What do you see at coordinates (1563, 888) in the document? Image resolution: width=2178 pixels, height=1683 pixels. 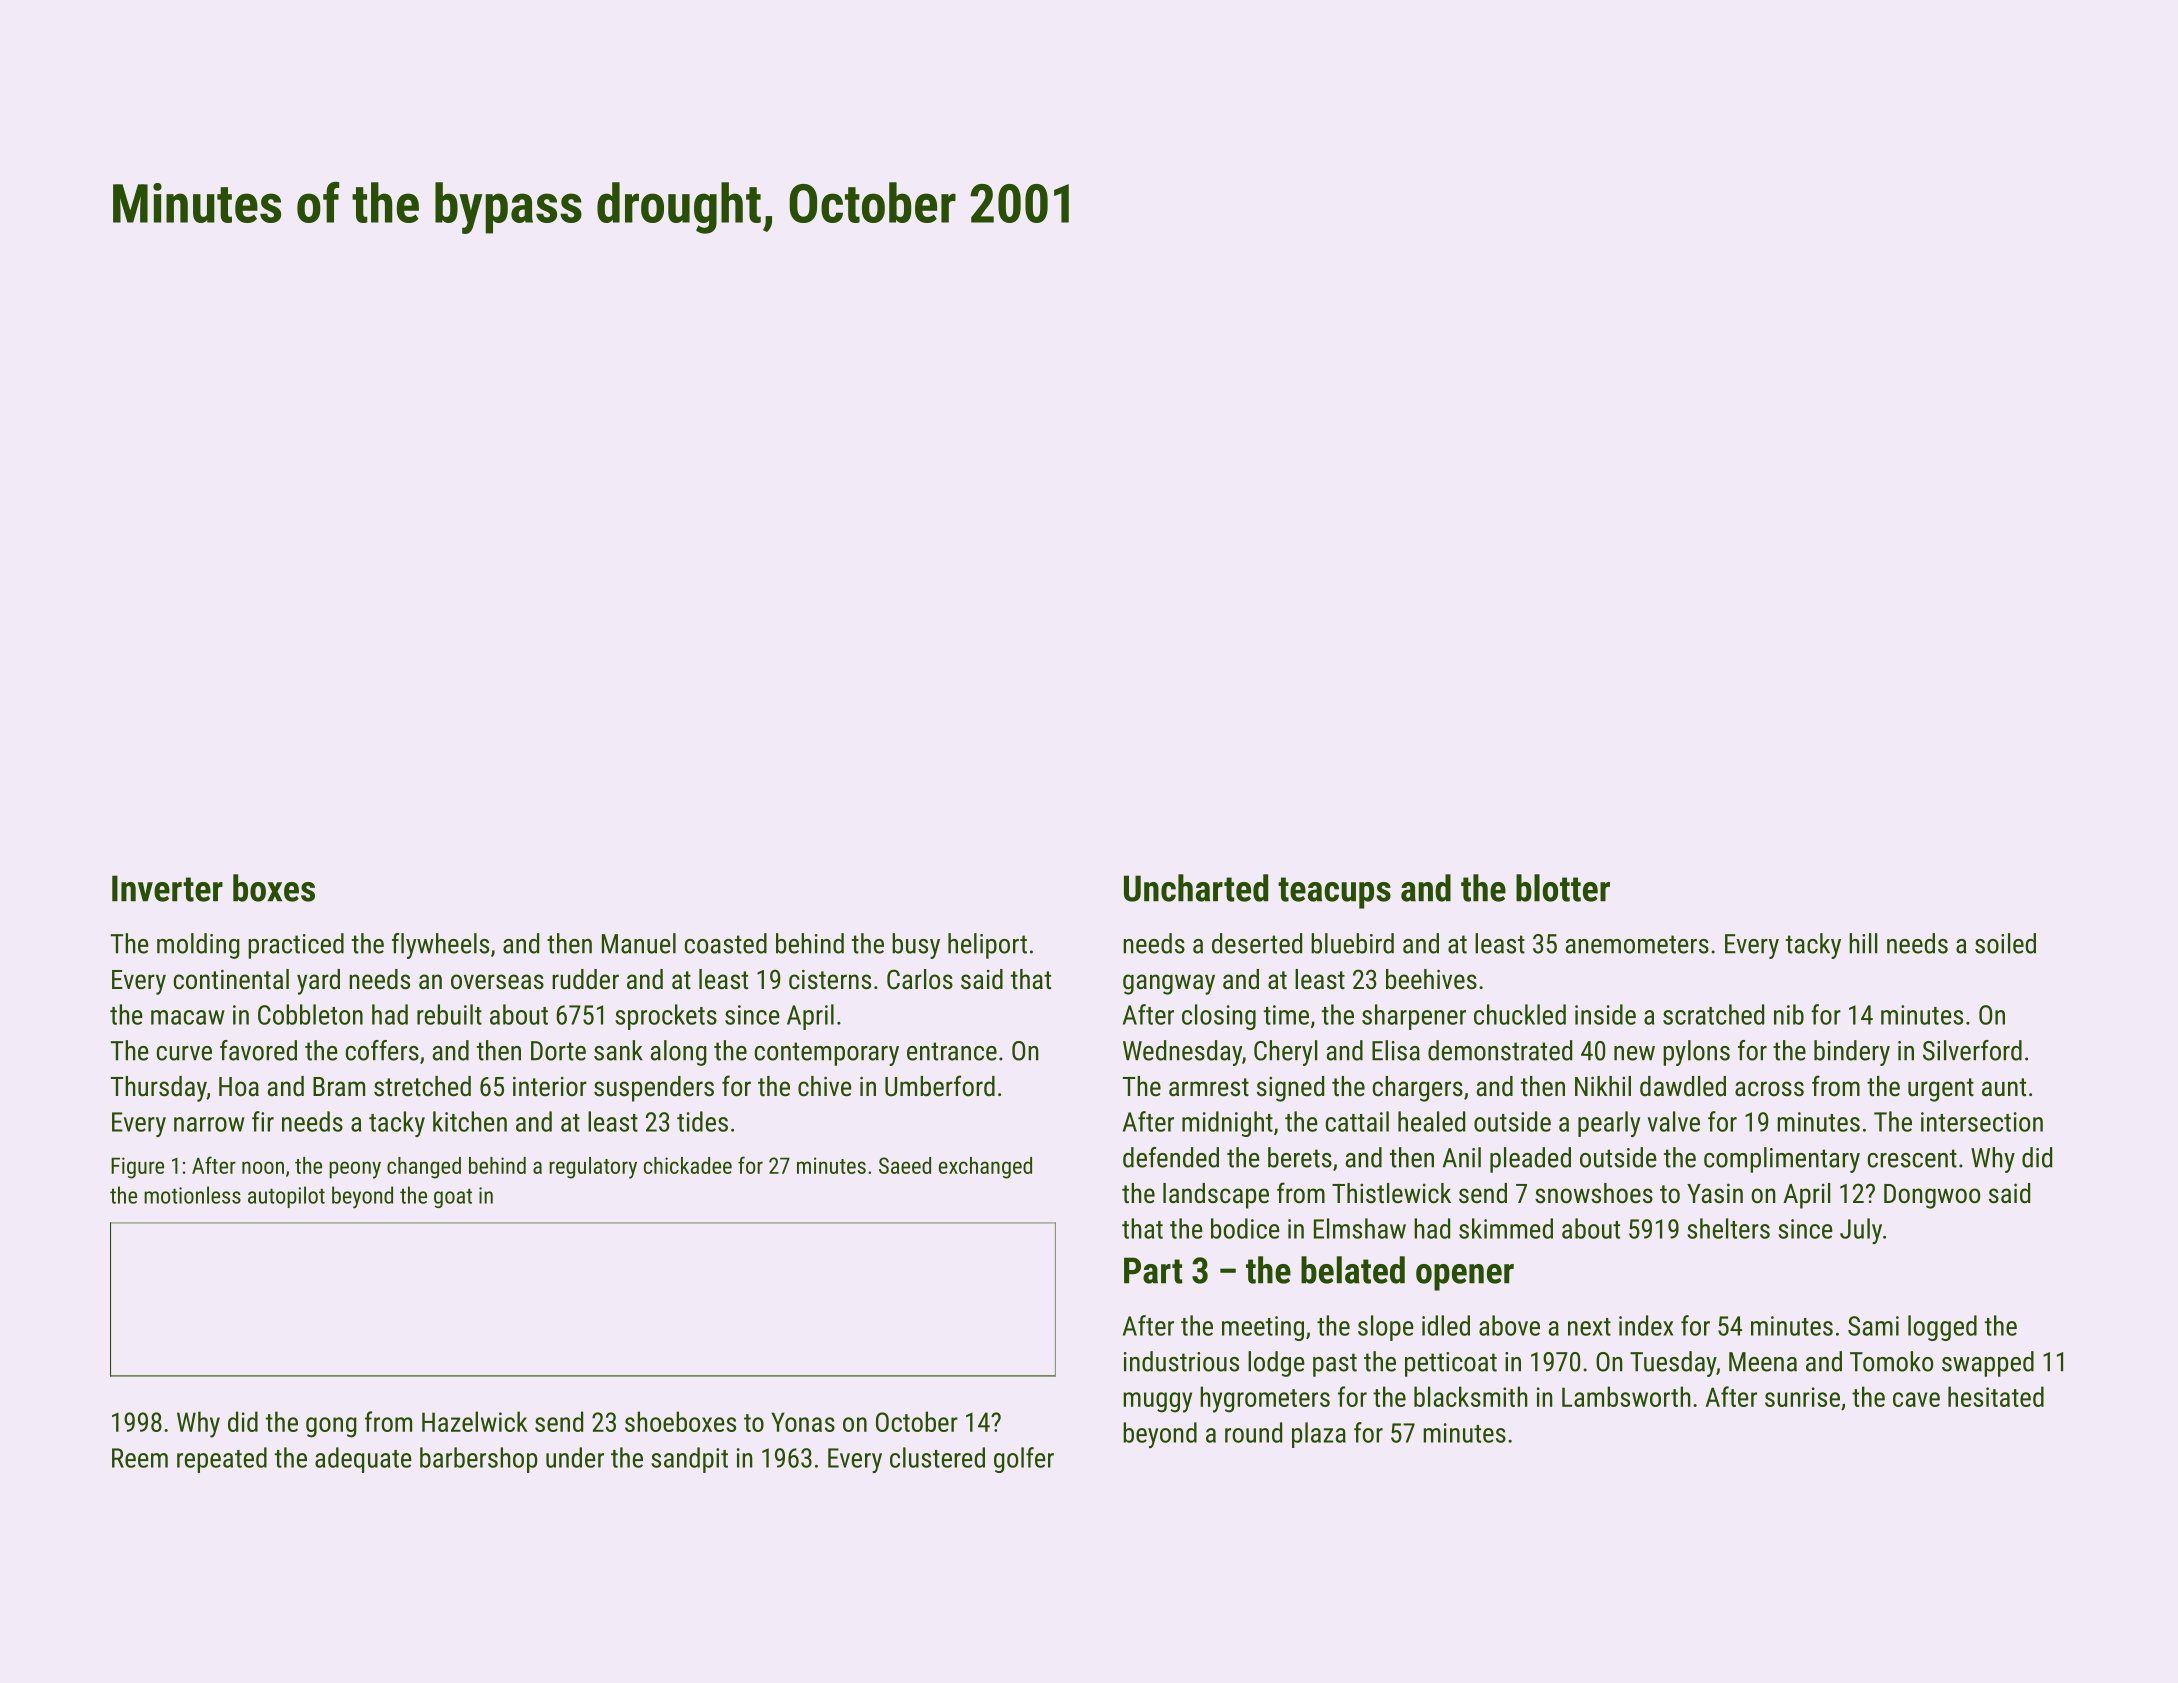 I see `blotter` at bounding box center [1563, 888].
